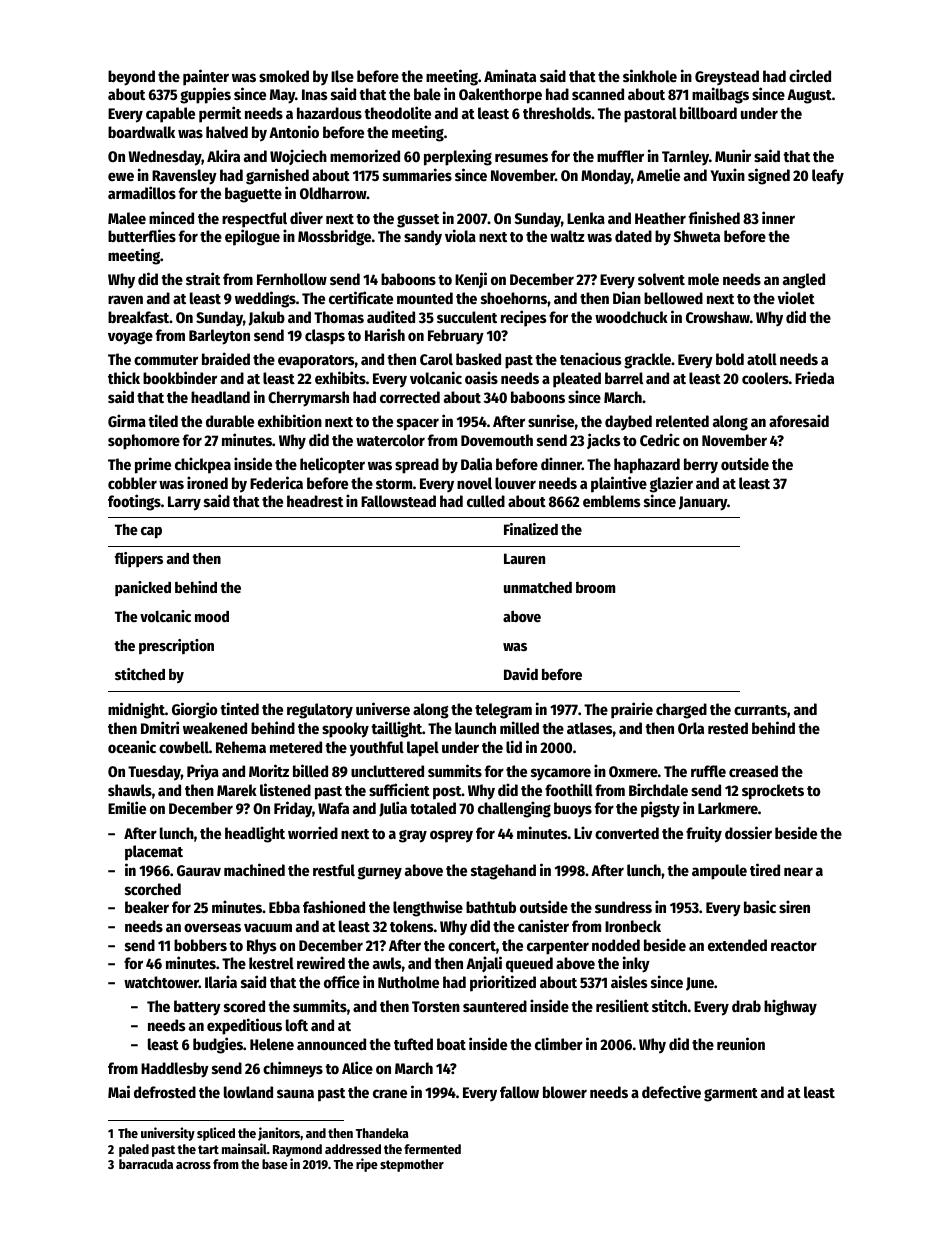 This screenshot has width=952, height=1233. Describe the element at coordinates (212, 616) in the screenshot. I see `mood` at that location.
